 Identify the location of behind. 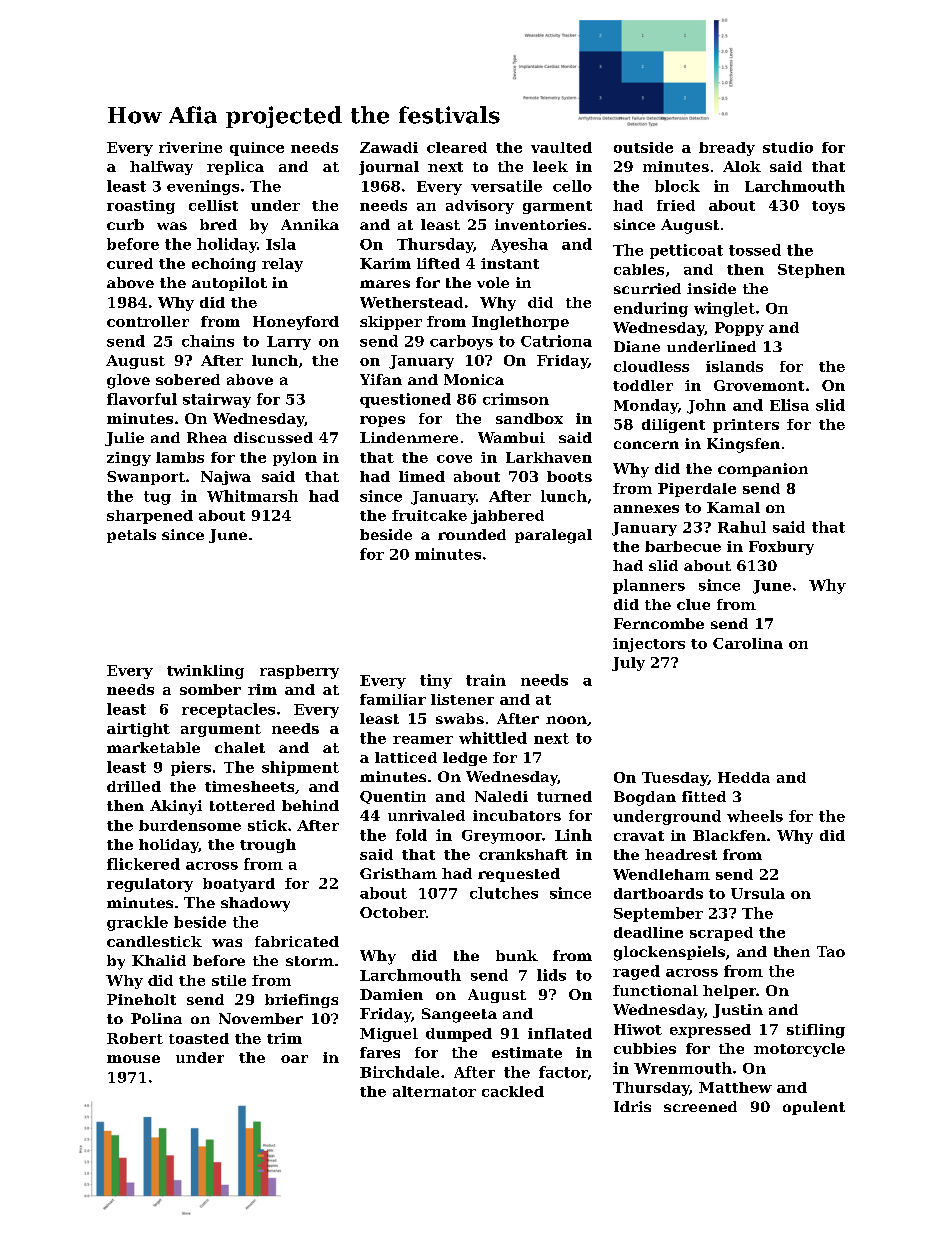
(310, 805).
